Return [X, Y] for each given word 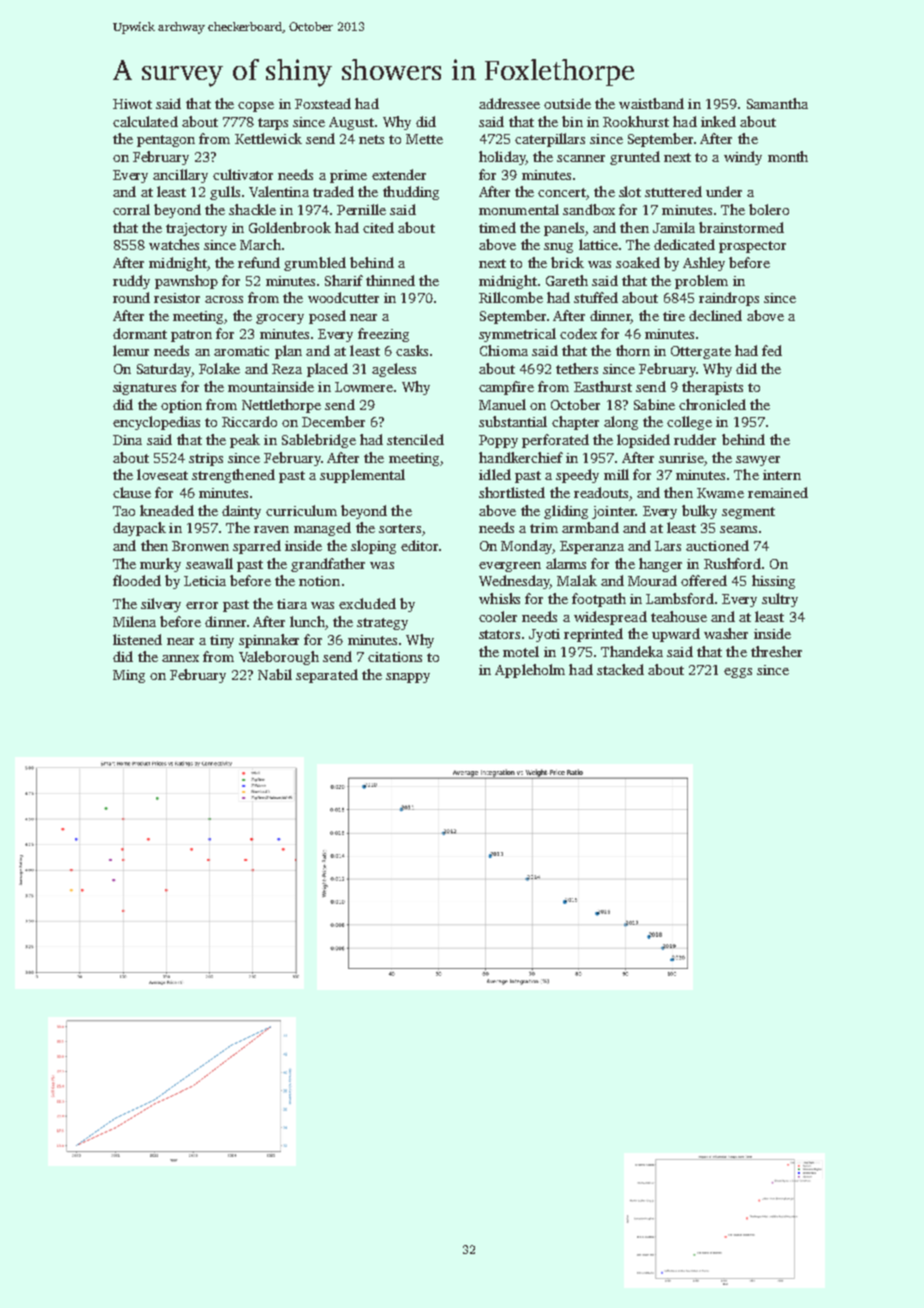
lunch [307, 621]
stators [499, 634]
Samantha [777, 103]
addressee [509, 103]
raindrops [729, 299]
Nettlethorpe [281, 406]
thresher [776, 651]
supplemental [362, 476]
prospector [752, 247]
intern [782, 475]
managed [322, 529]
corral [131, 209]
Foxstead [323, 103]
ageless [394, 370]
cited [378, 227]
